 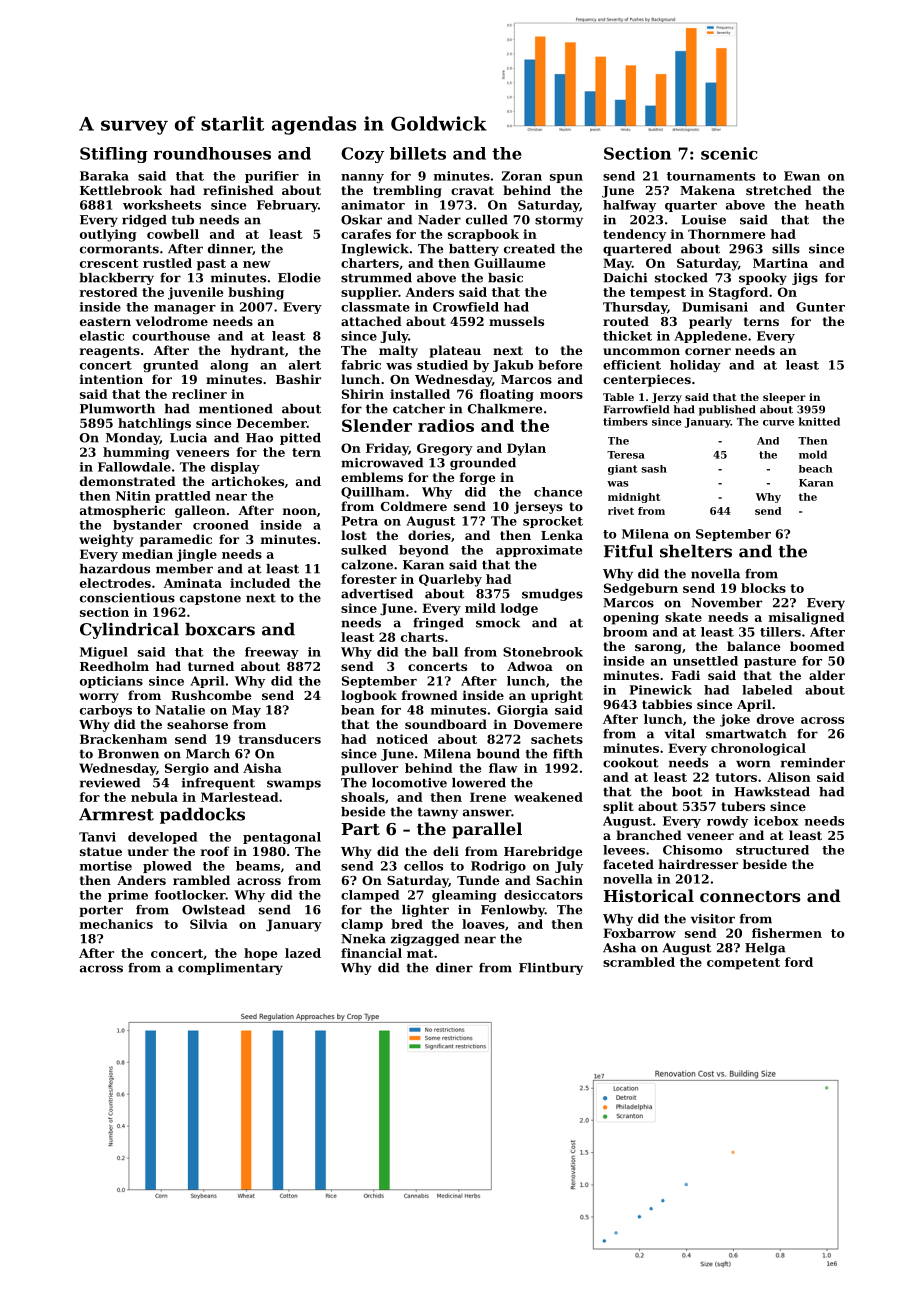 What do you see at coordinates (185, 309) in the screenshot?
I see `manager` at bounding box center [185, 309].
